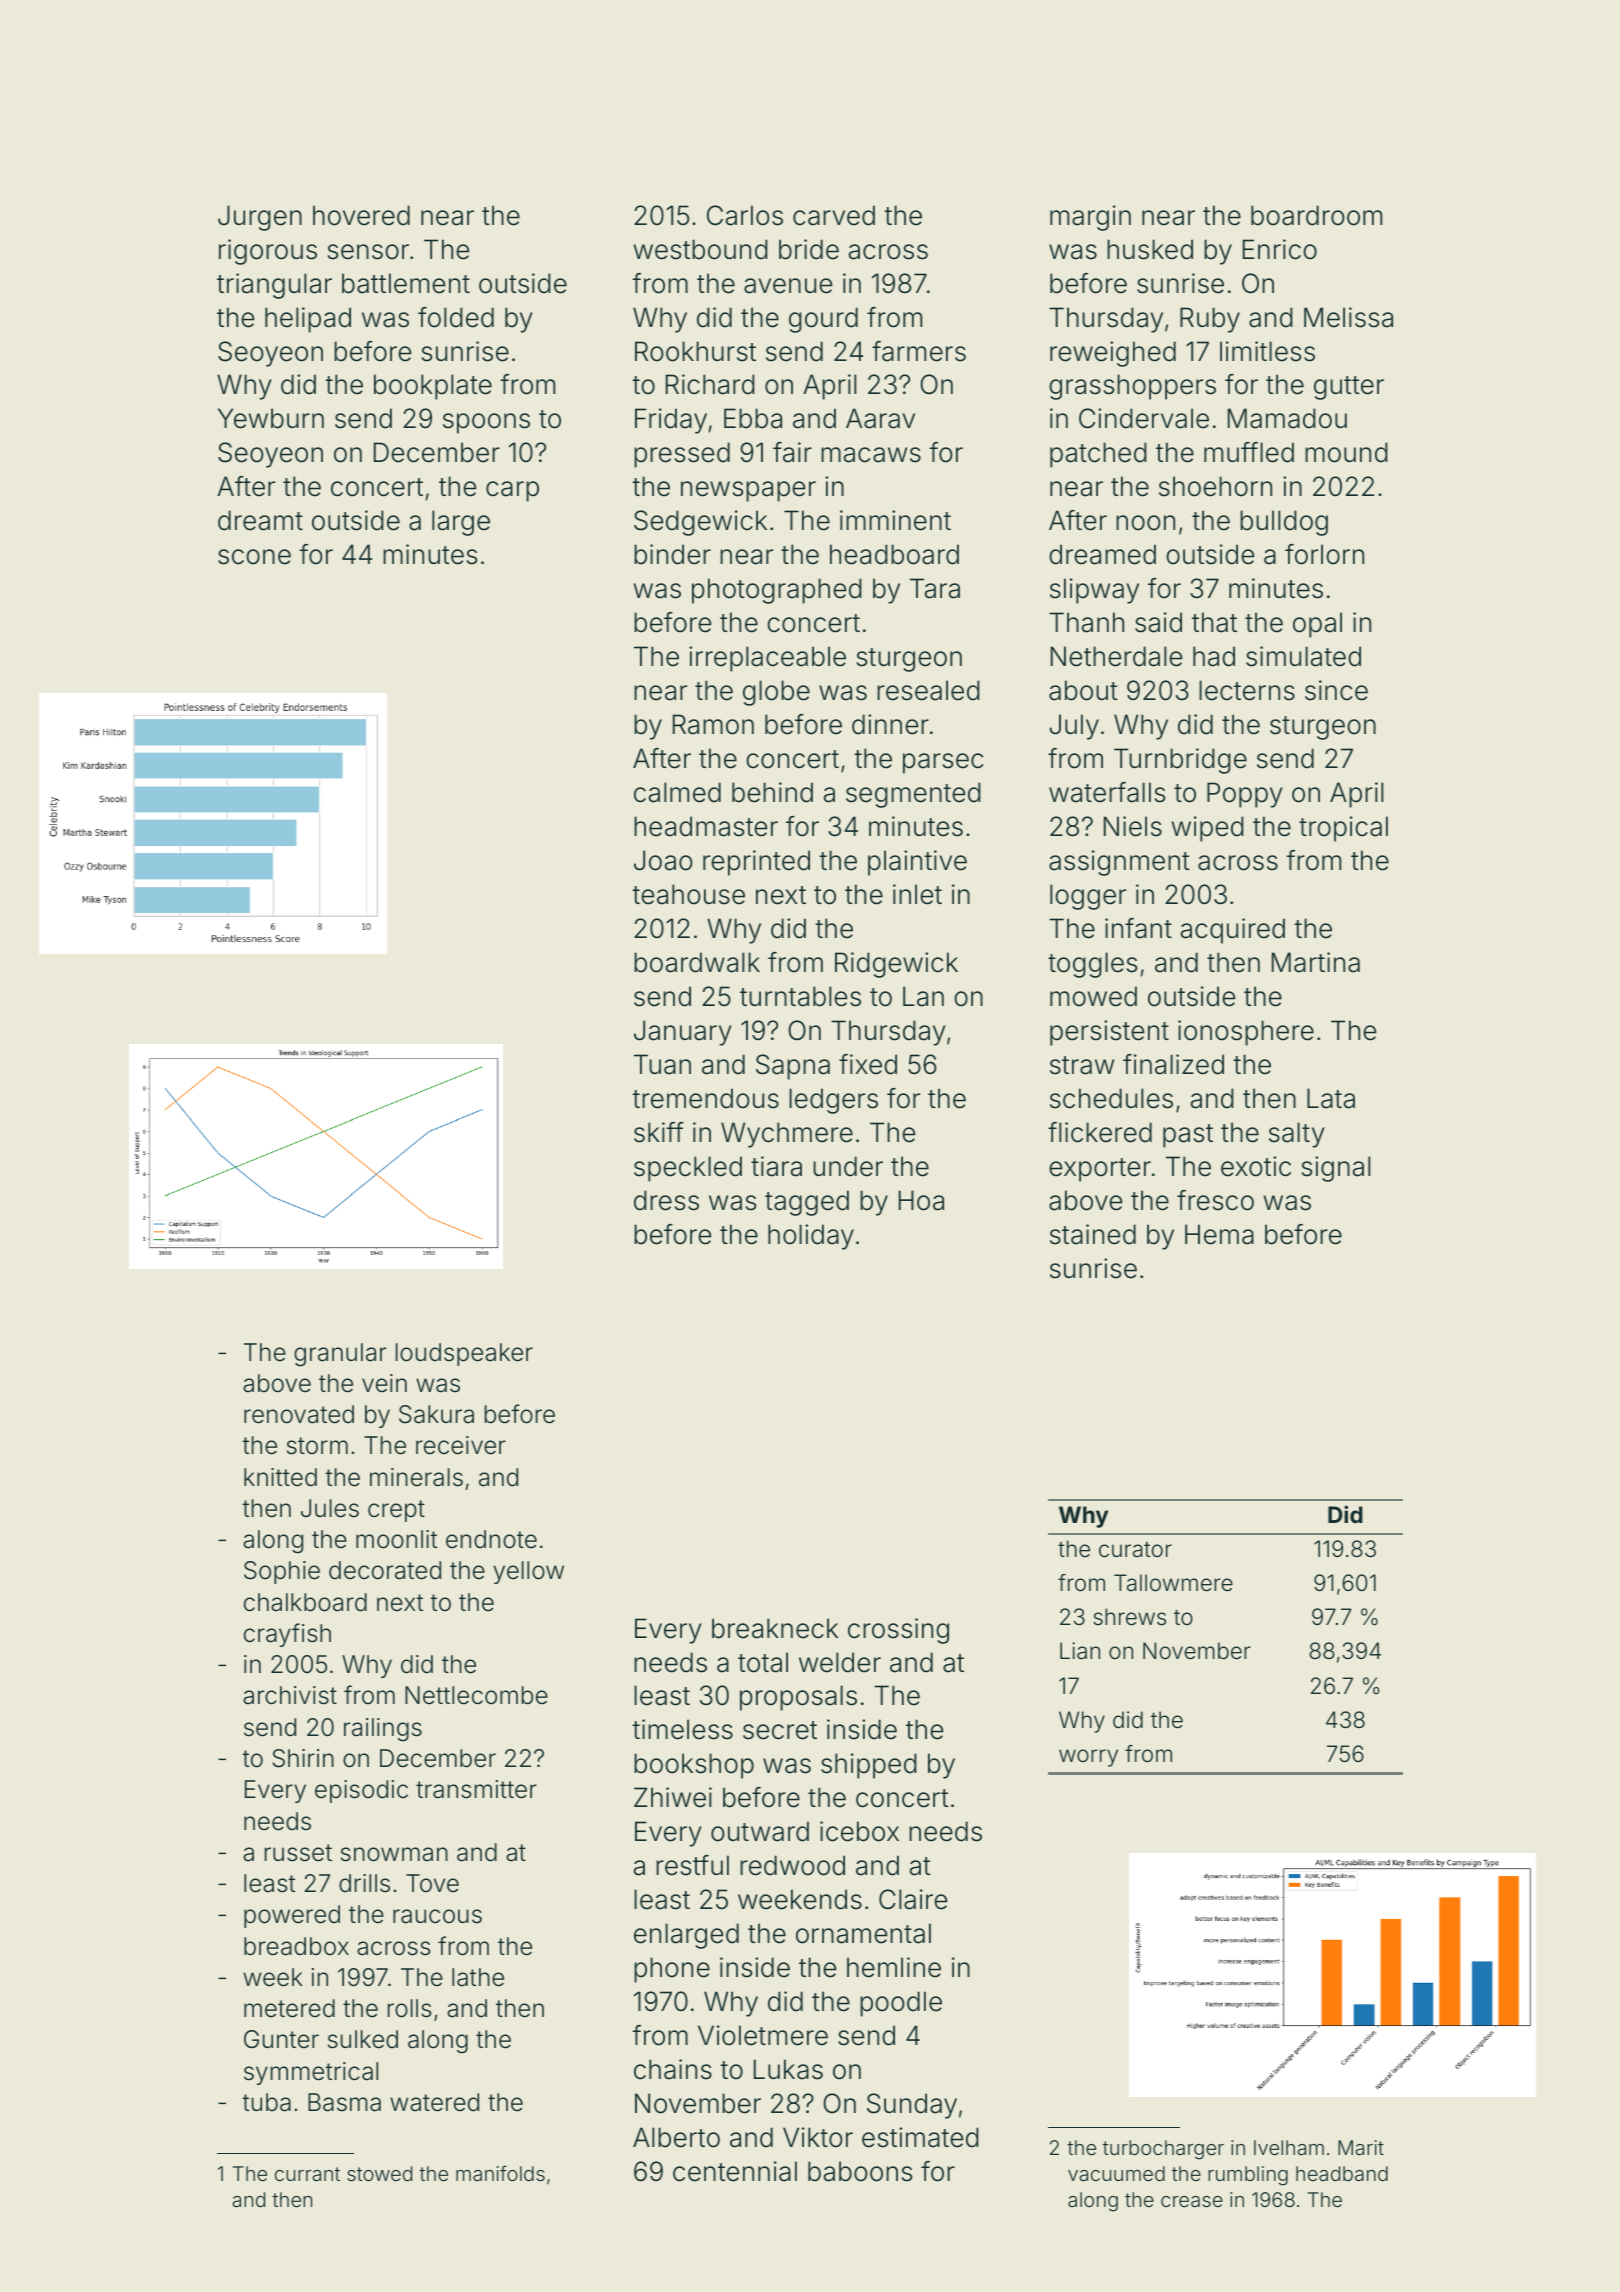 The image size is (1620, 2292). Describe the element at coordinates (898, 1631) in the screenshot. I see `crossing` at that location.
